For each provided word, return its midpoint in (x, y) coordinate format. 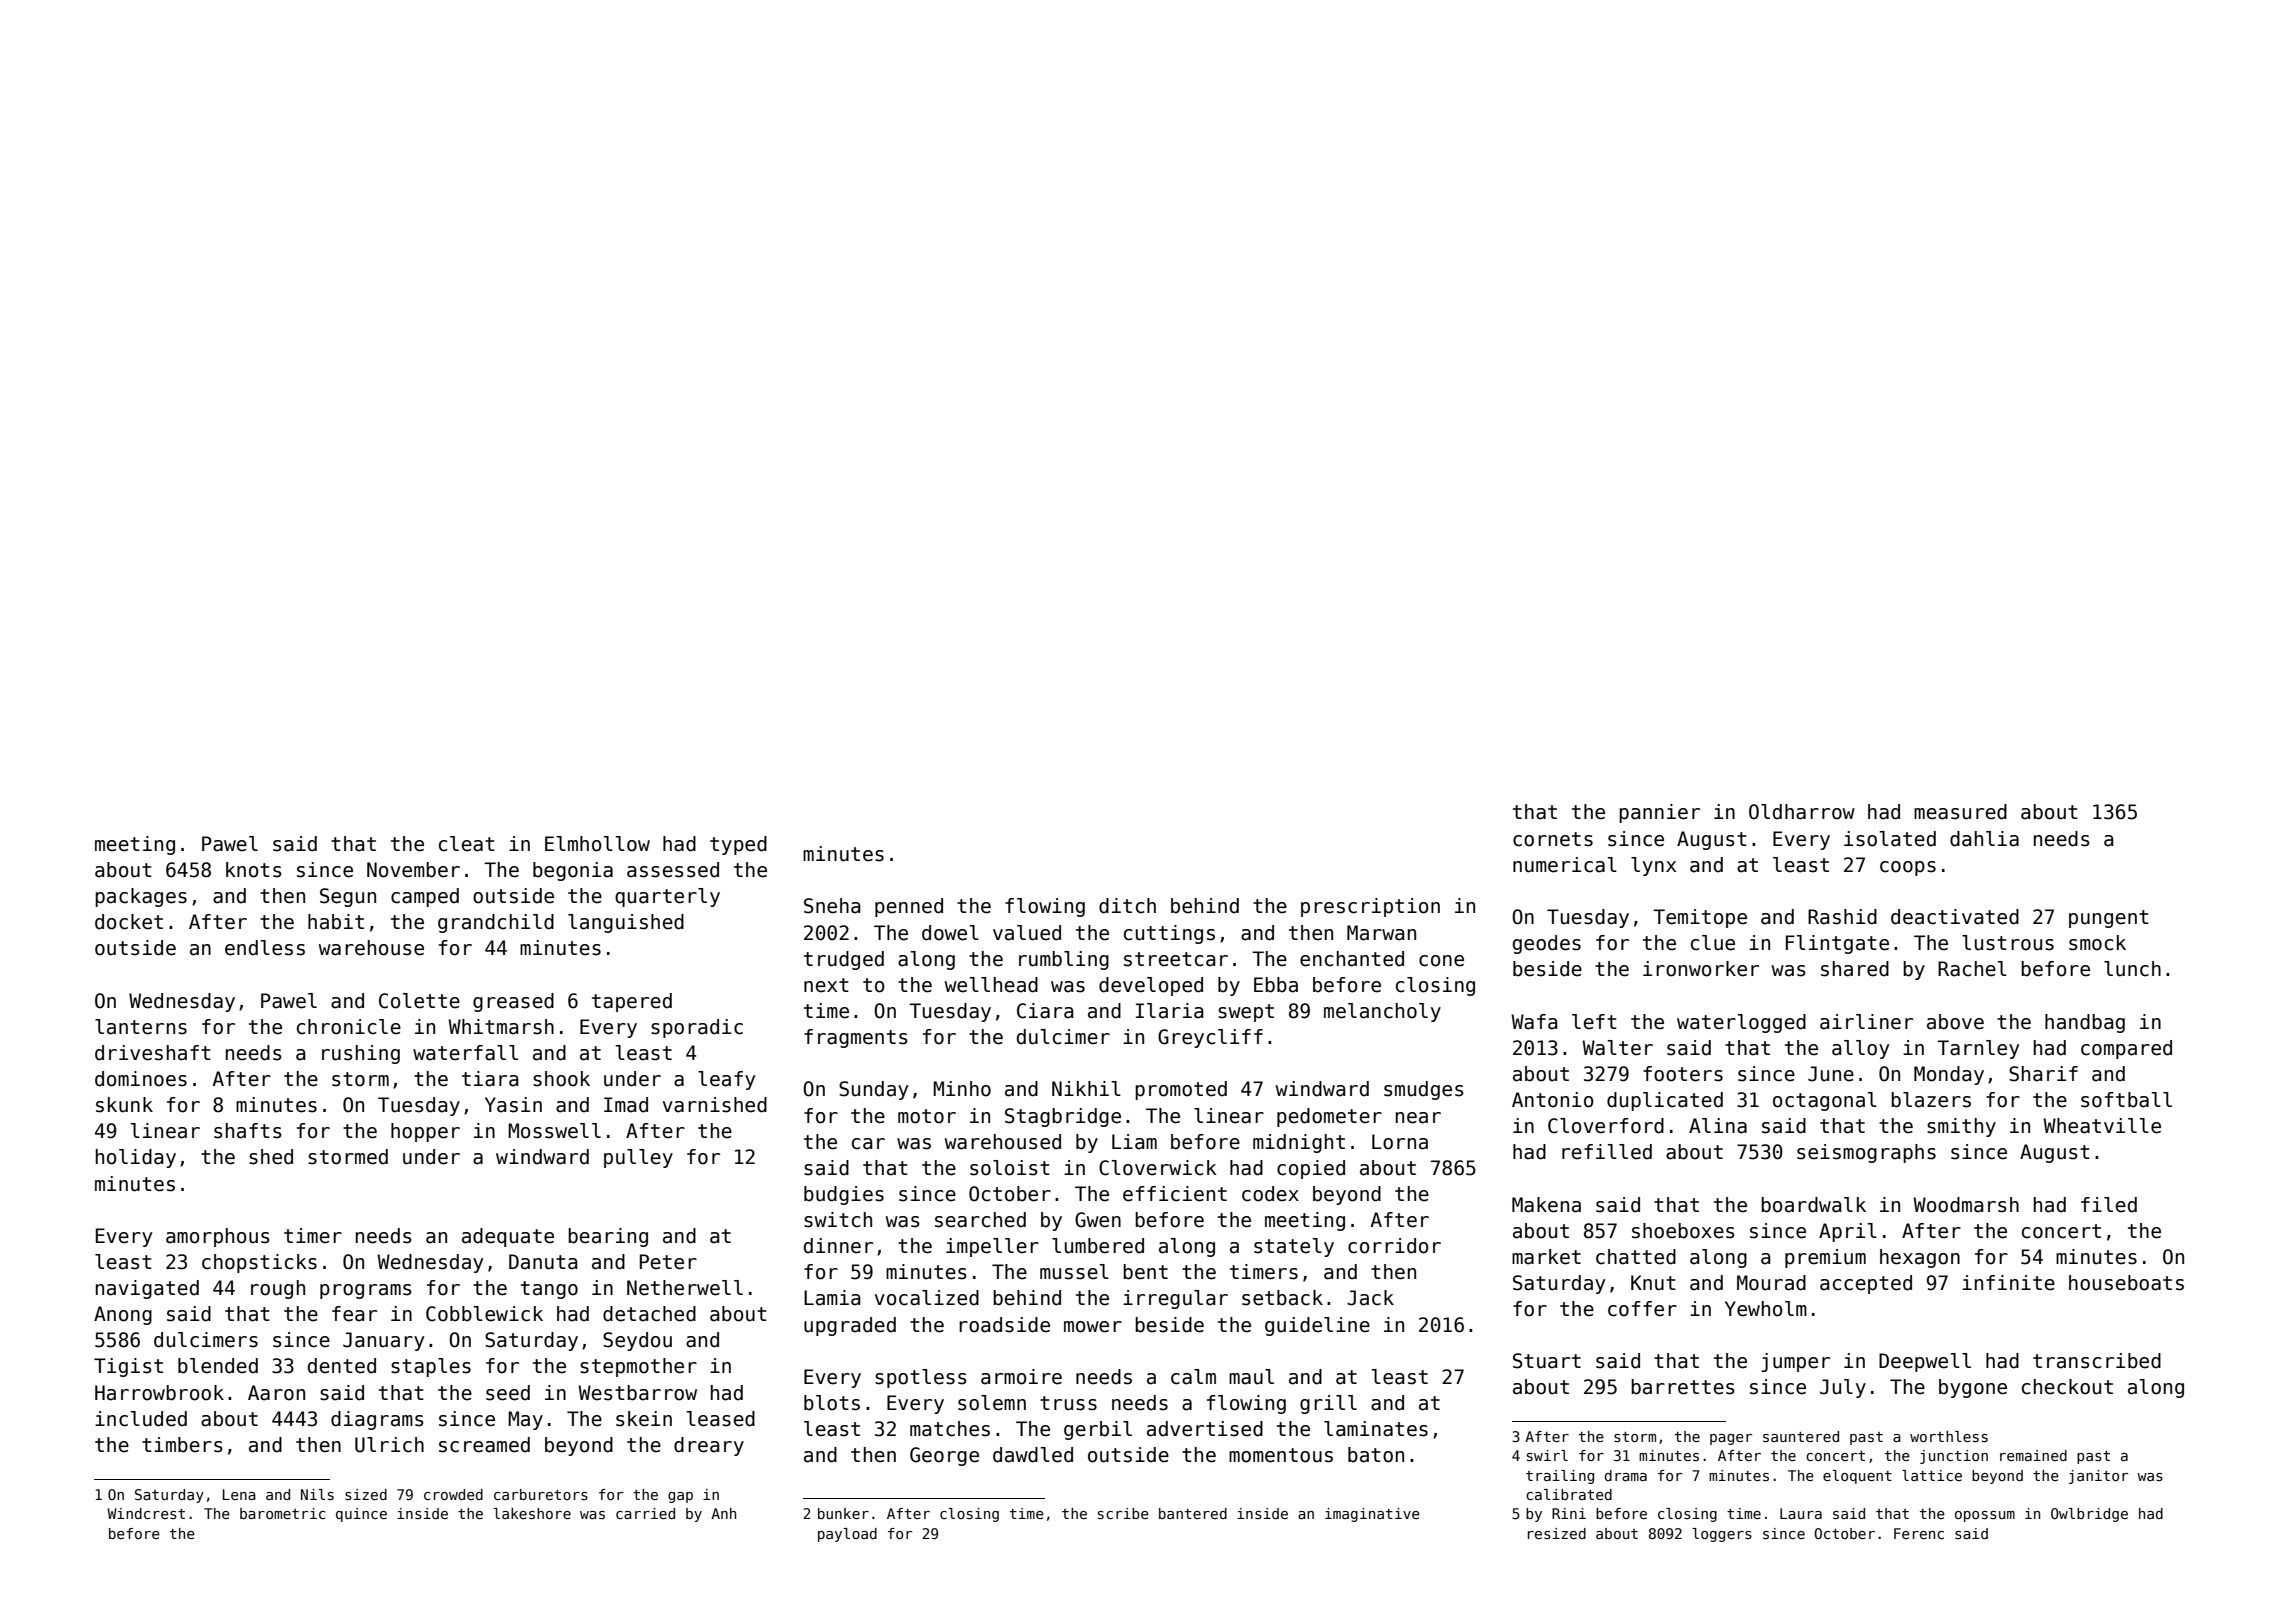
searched (980, 1220)
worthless (1949, 1436)
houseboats (2126, 1283)
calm (1193, 1377)
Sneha (832, 906)
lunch (2132, 969)
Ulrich (389, 1445)
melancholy (1382, 1012)
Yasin (513, 1105)
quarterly (667, 897)
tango (549, 1290)
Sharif (2043, 1074)
